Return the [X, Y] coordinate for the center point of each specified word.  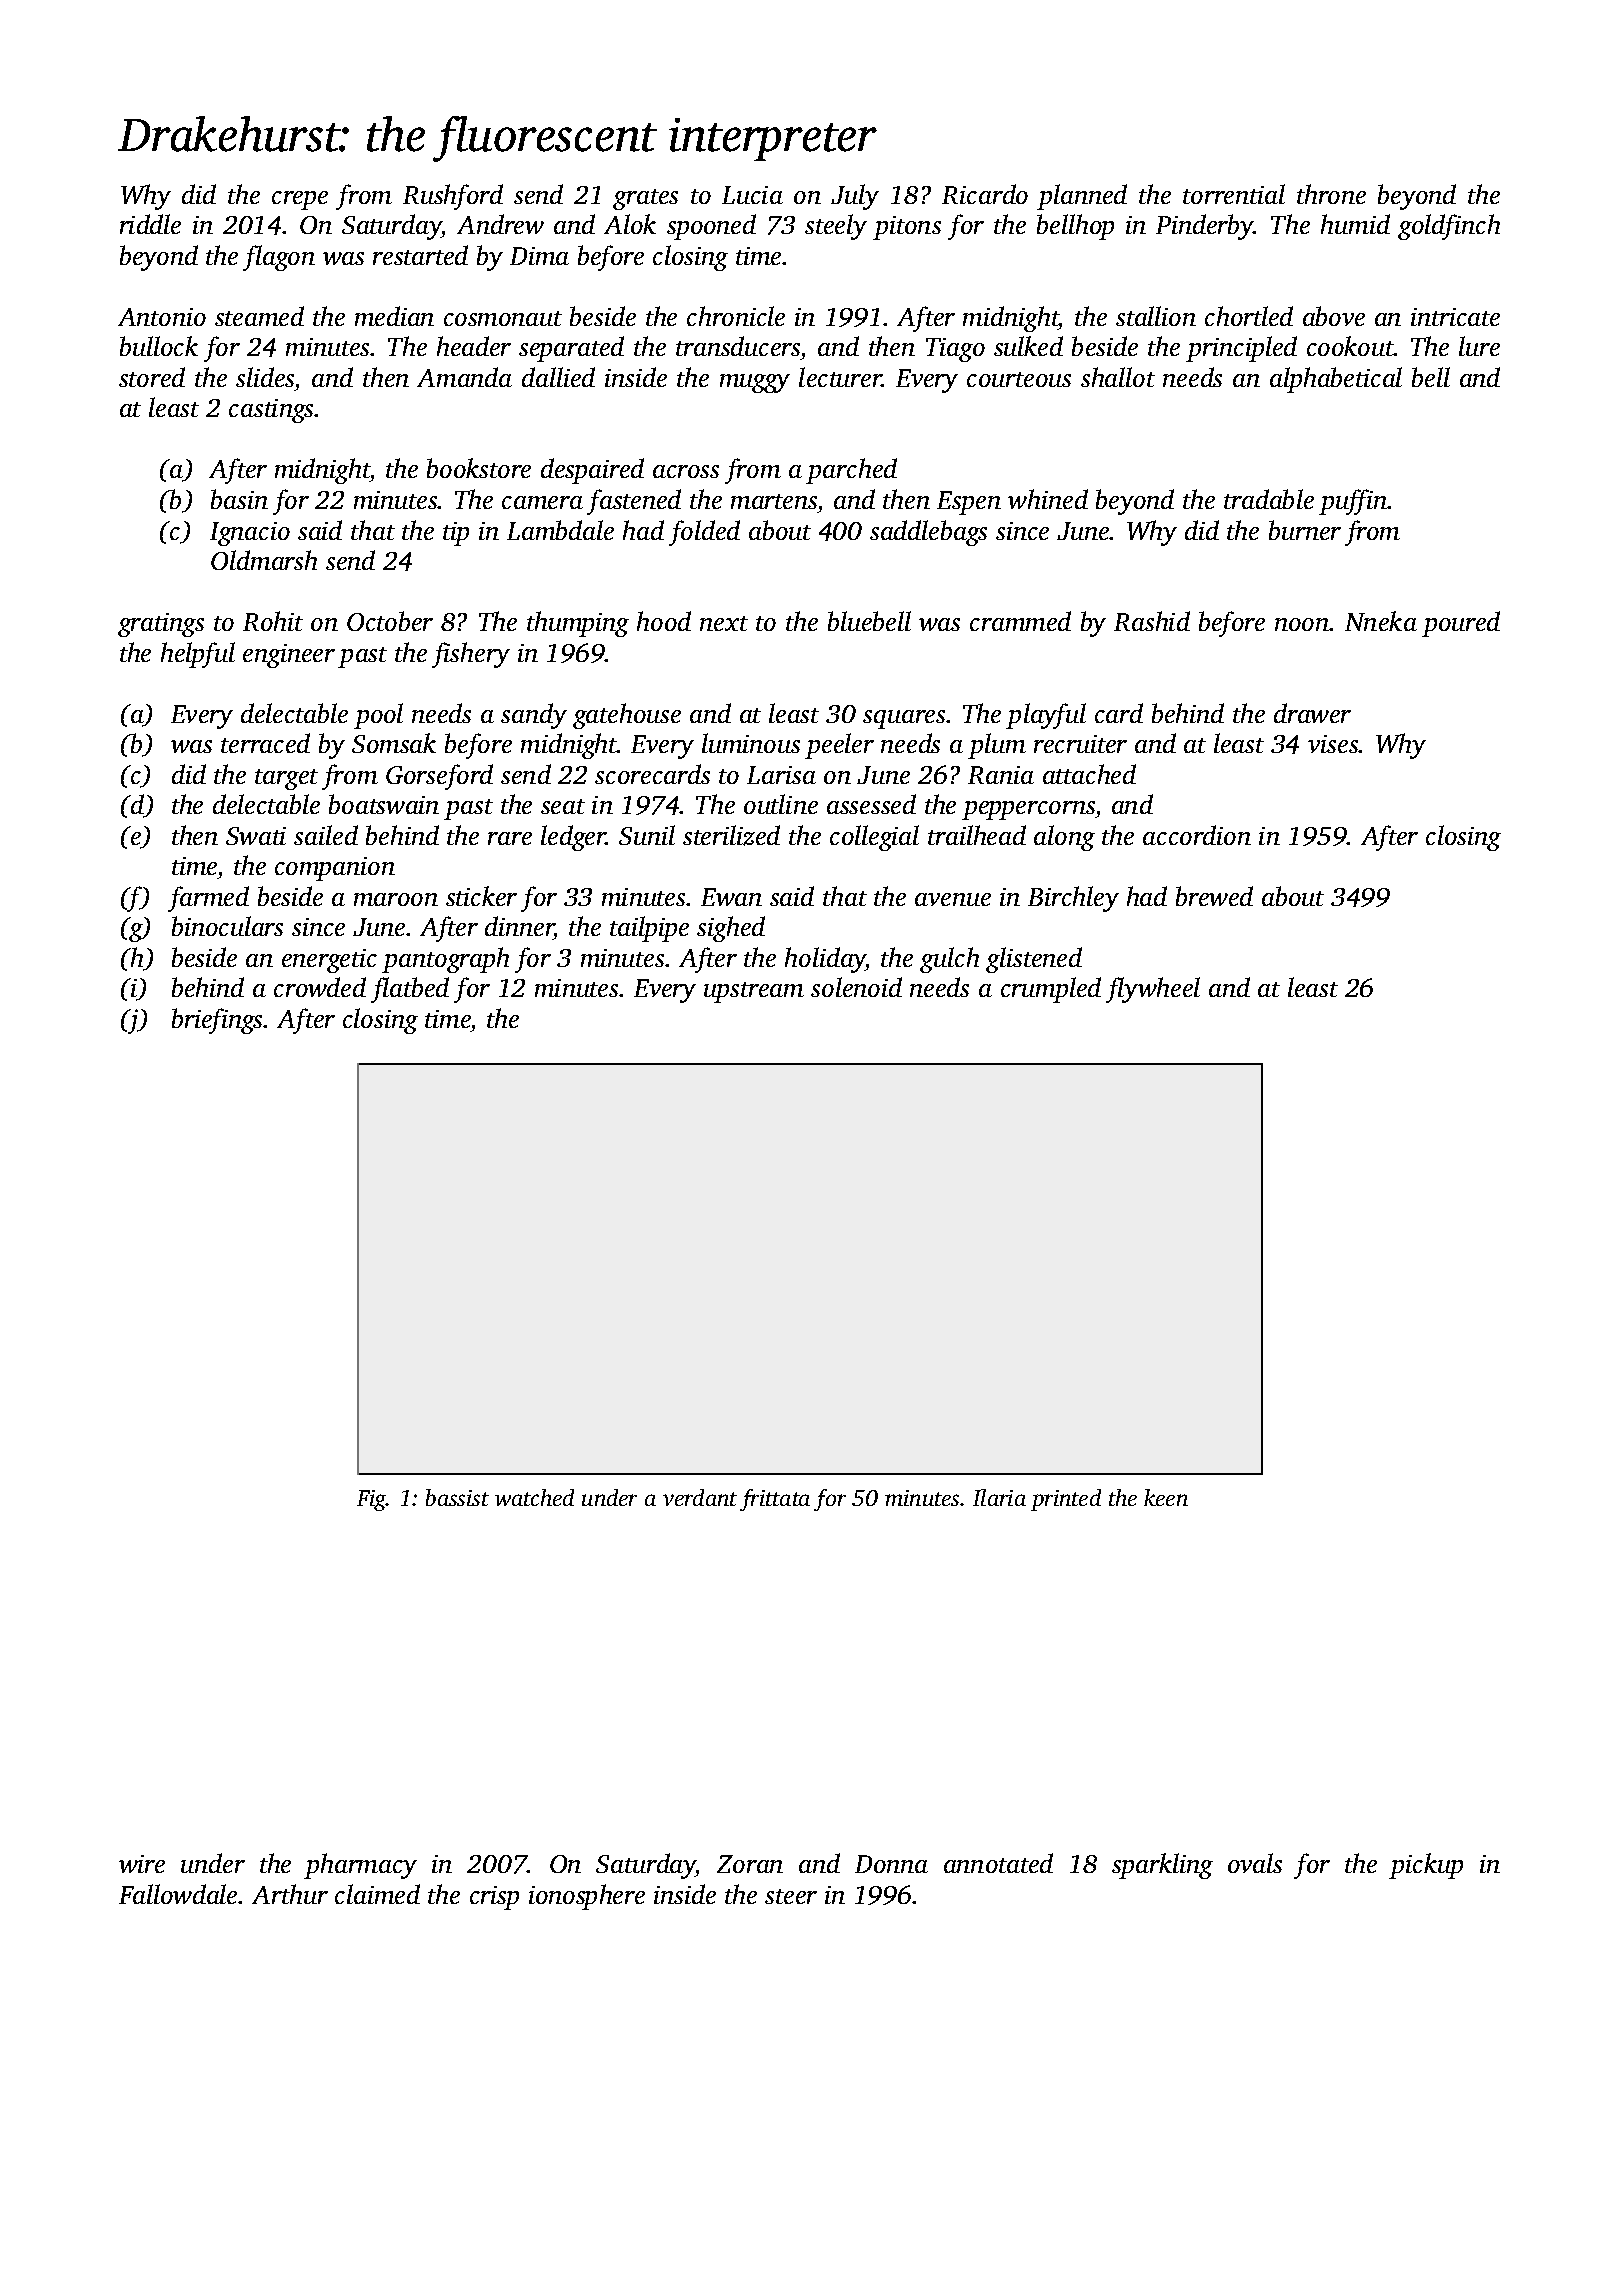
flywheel [1153, 990]
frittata [775, 1500]
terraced [265, 743]
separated [571, 349]
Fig [372, 1500]
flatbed [410, 990]
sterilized [731, 835]
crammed [1020, 621]
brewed [1214, 896]
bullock [159, 346]
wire [142, 1864]
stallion [1156, 316]
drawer [1312, 713]
